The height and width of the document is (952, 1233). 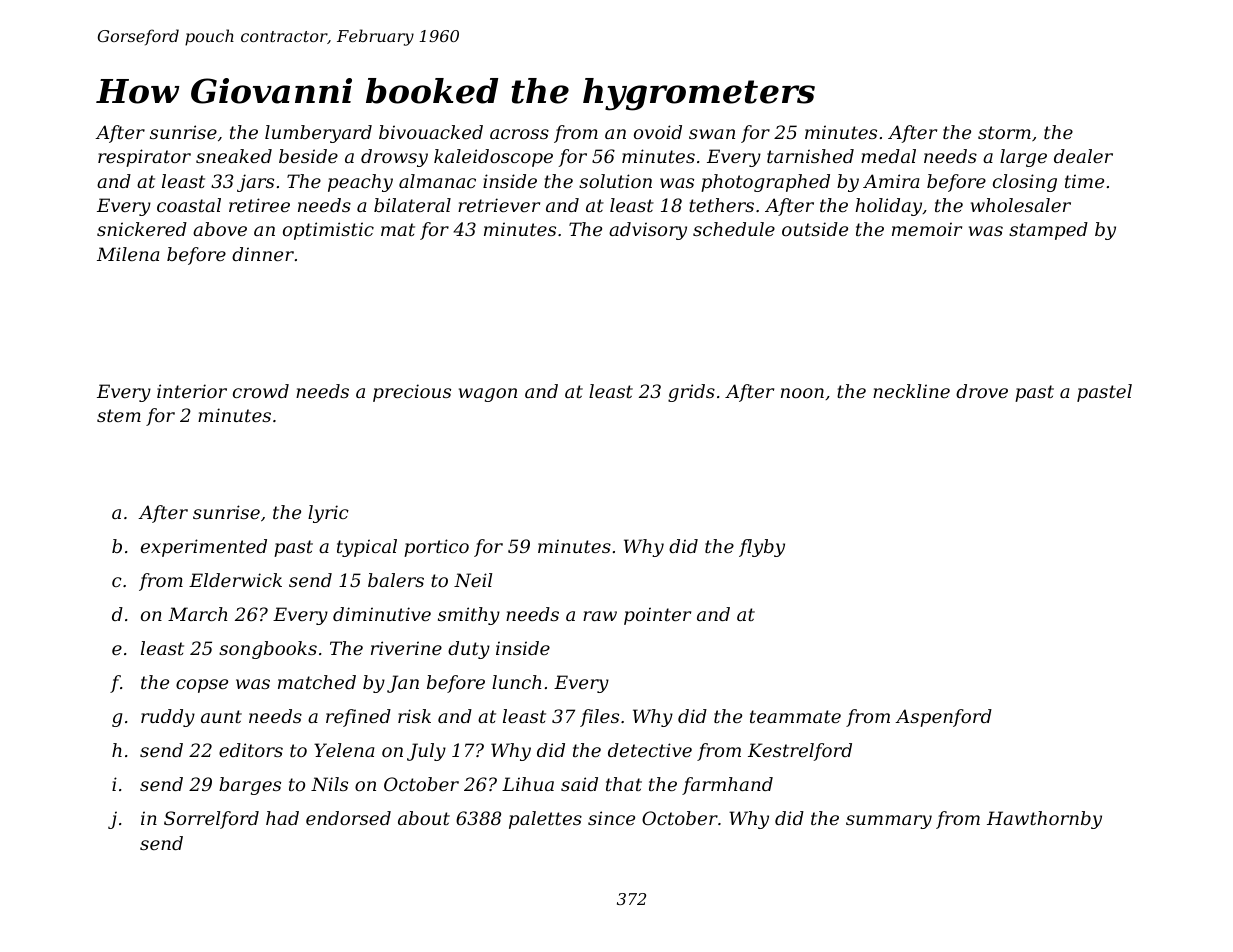 I want to click on ovoid, so click(x=658, y=132).
